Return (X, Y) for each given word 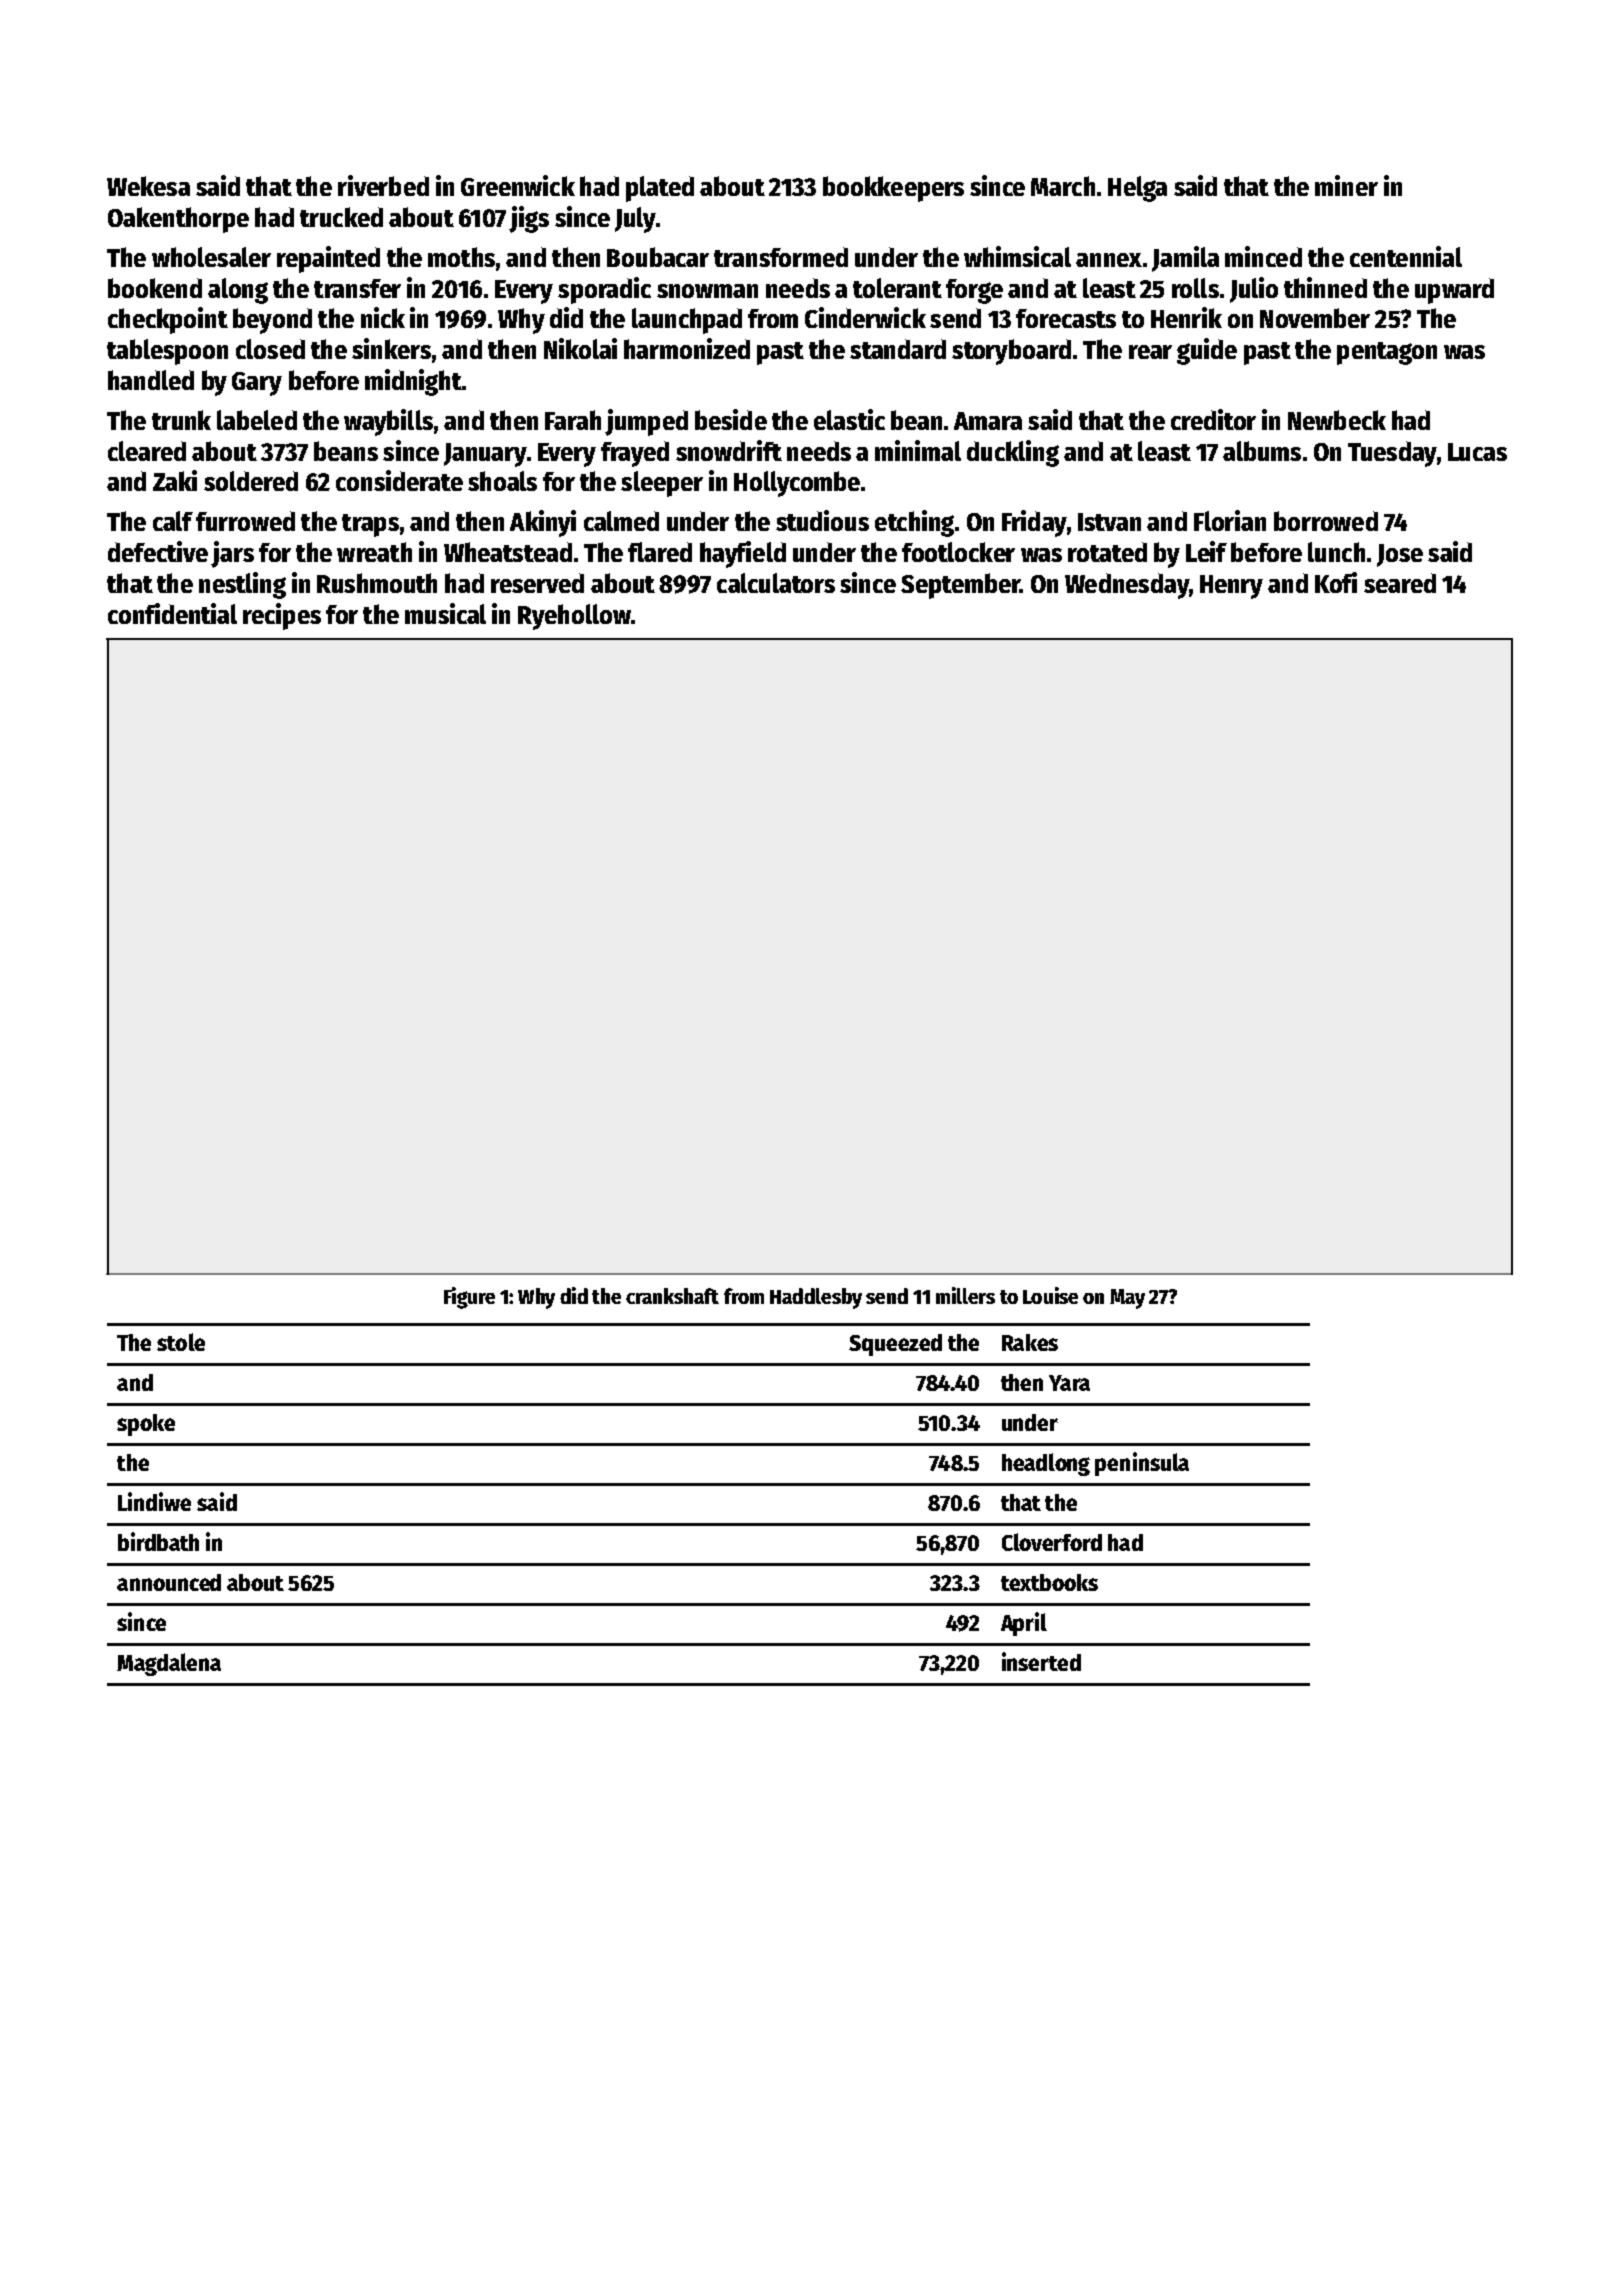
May (1127, 1299)
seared (1400, 583)
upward (1454, 291)
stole (181, 1342)
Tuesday (1392, 454)
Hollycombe (797, 484)
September (960, 586)
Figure (469, 1298)
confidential (172, 613)
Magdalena (169, 1664)
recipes (282, 616)
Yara (1069, 1383)
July (635, 220)
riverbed (383, 185)
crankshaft (672, 1296)
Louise (1050, 1295)
